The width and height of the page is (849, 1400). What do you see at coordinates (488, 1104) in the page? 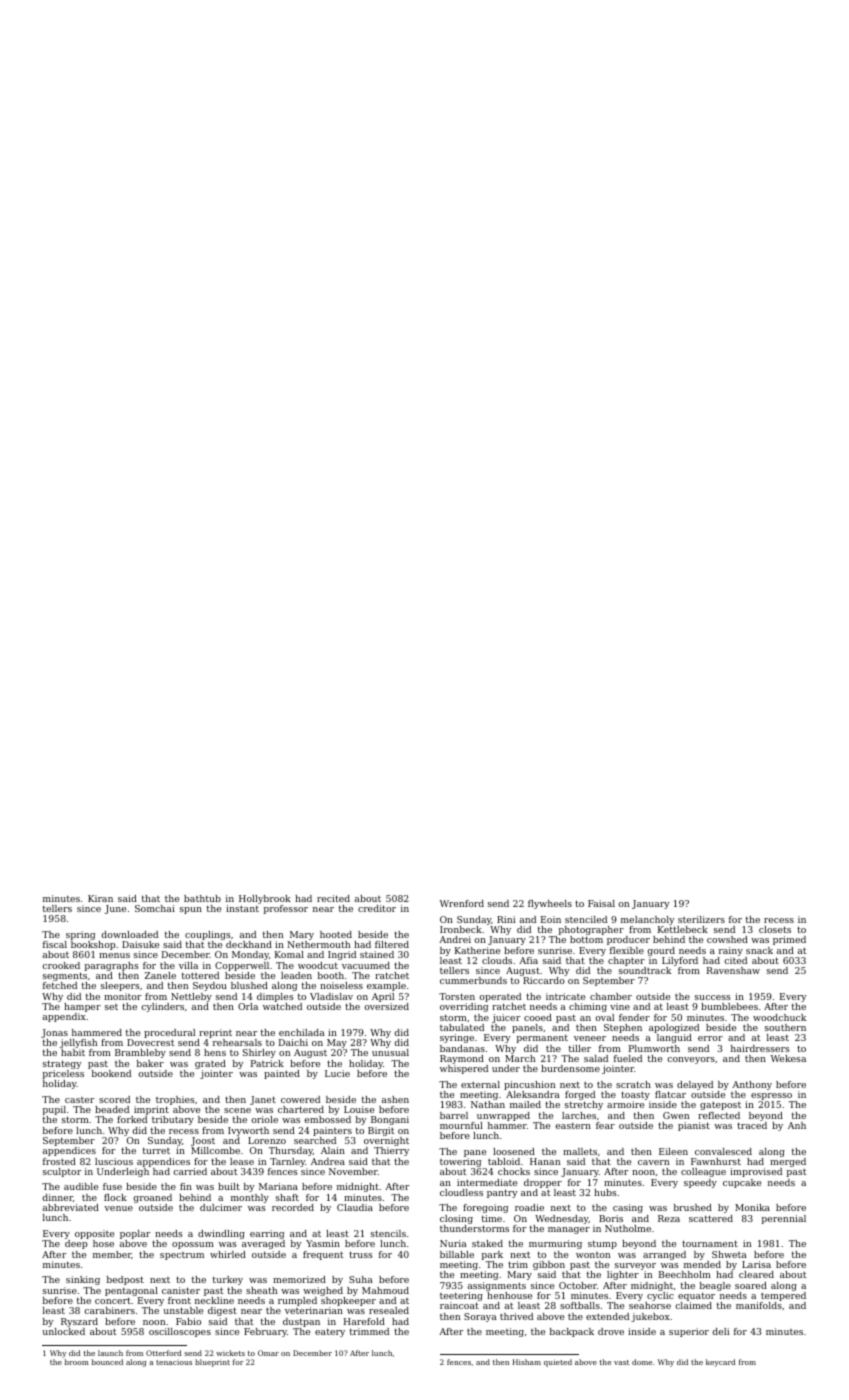
I see `Nathan` at bounding box center [488, 1104].
